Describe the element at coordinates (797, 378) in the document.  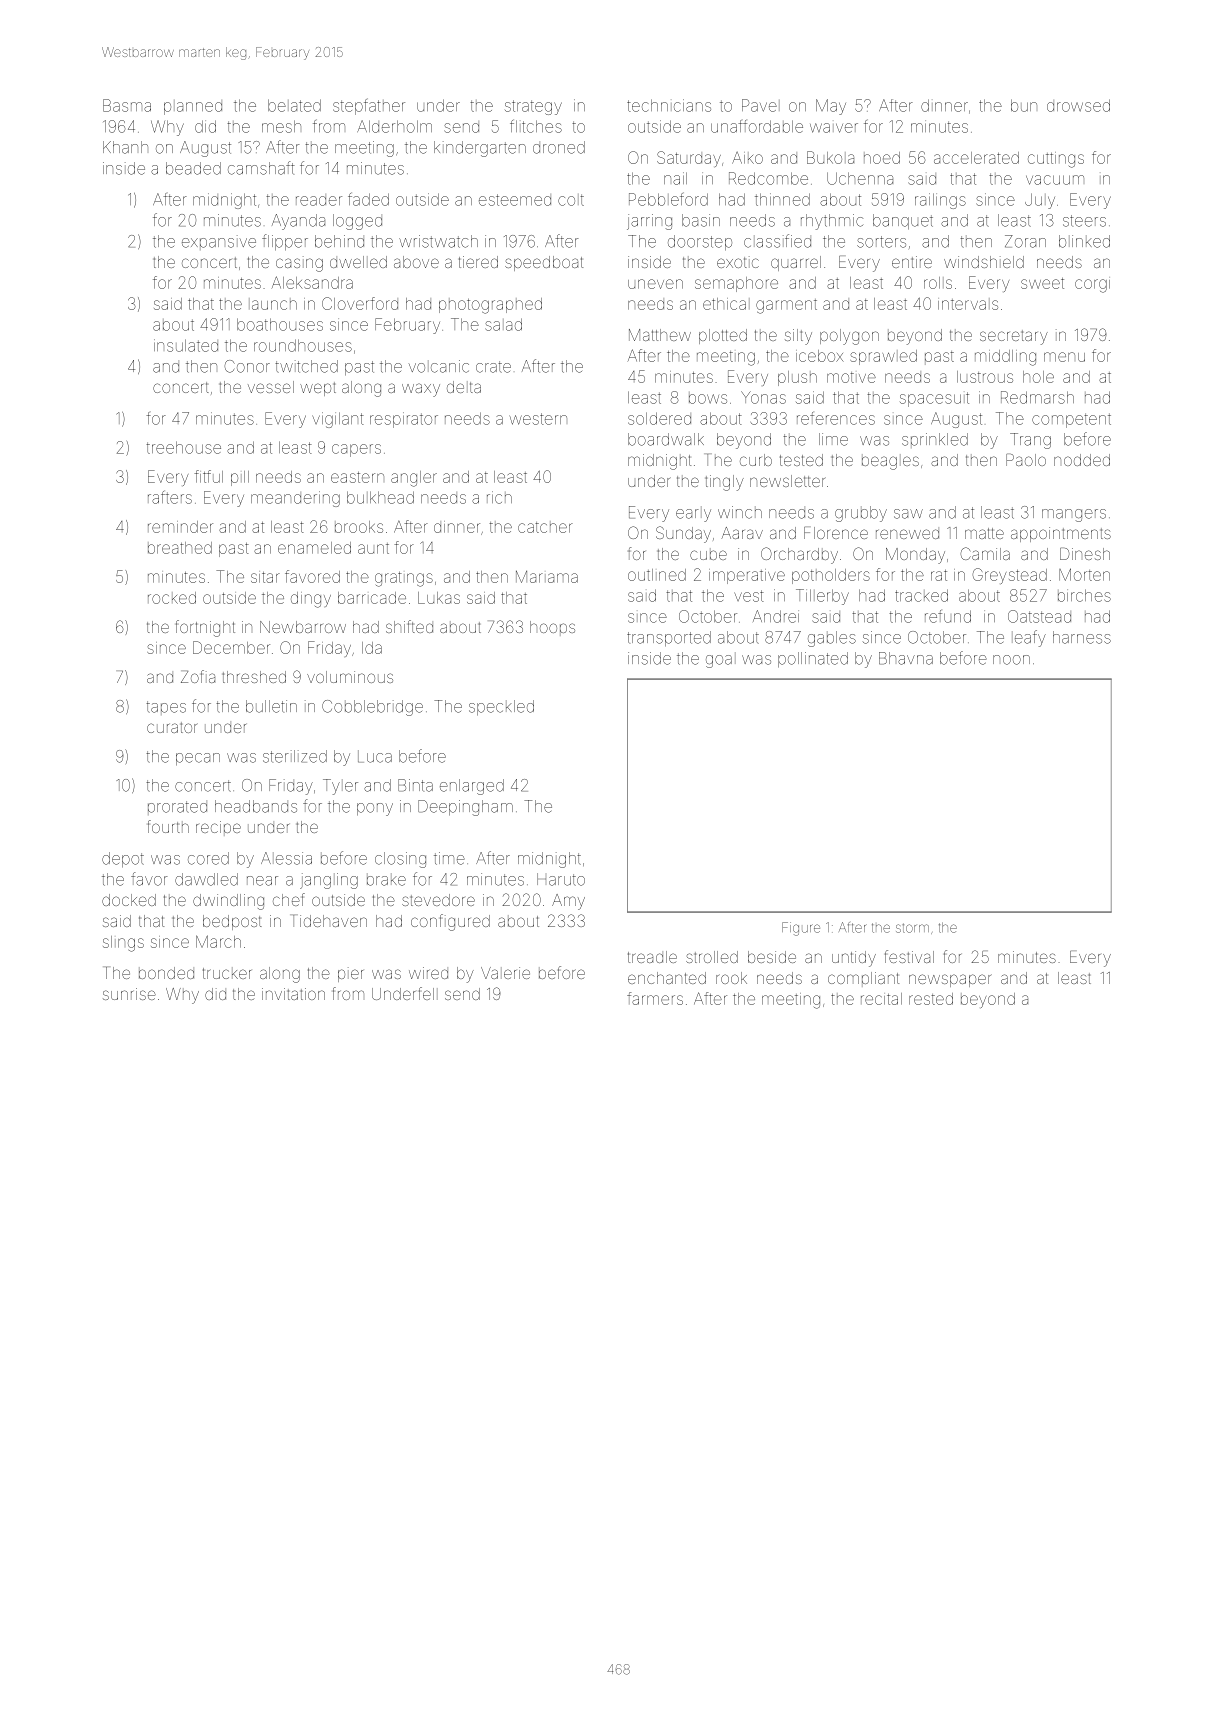
I see `plush` at that location.
